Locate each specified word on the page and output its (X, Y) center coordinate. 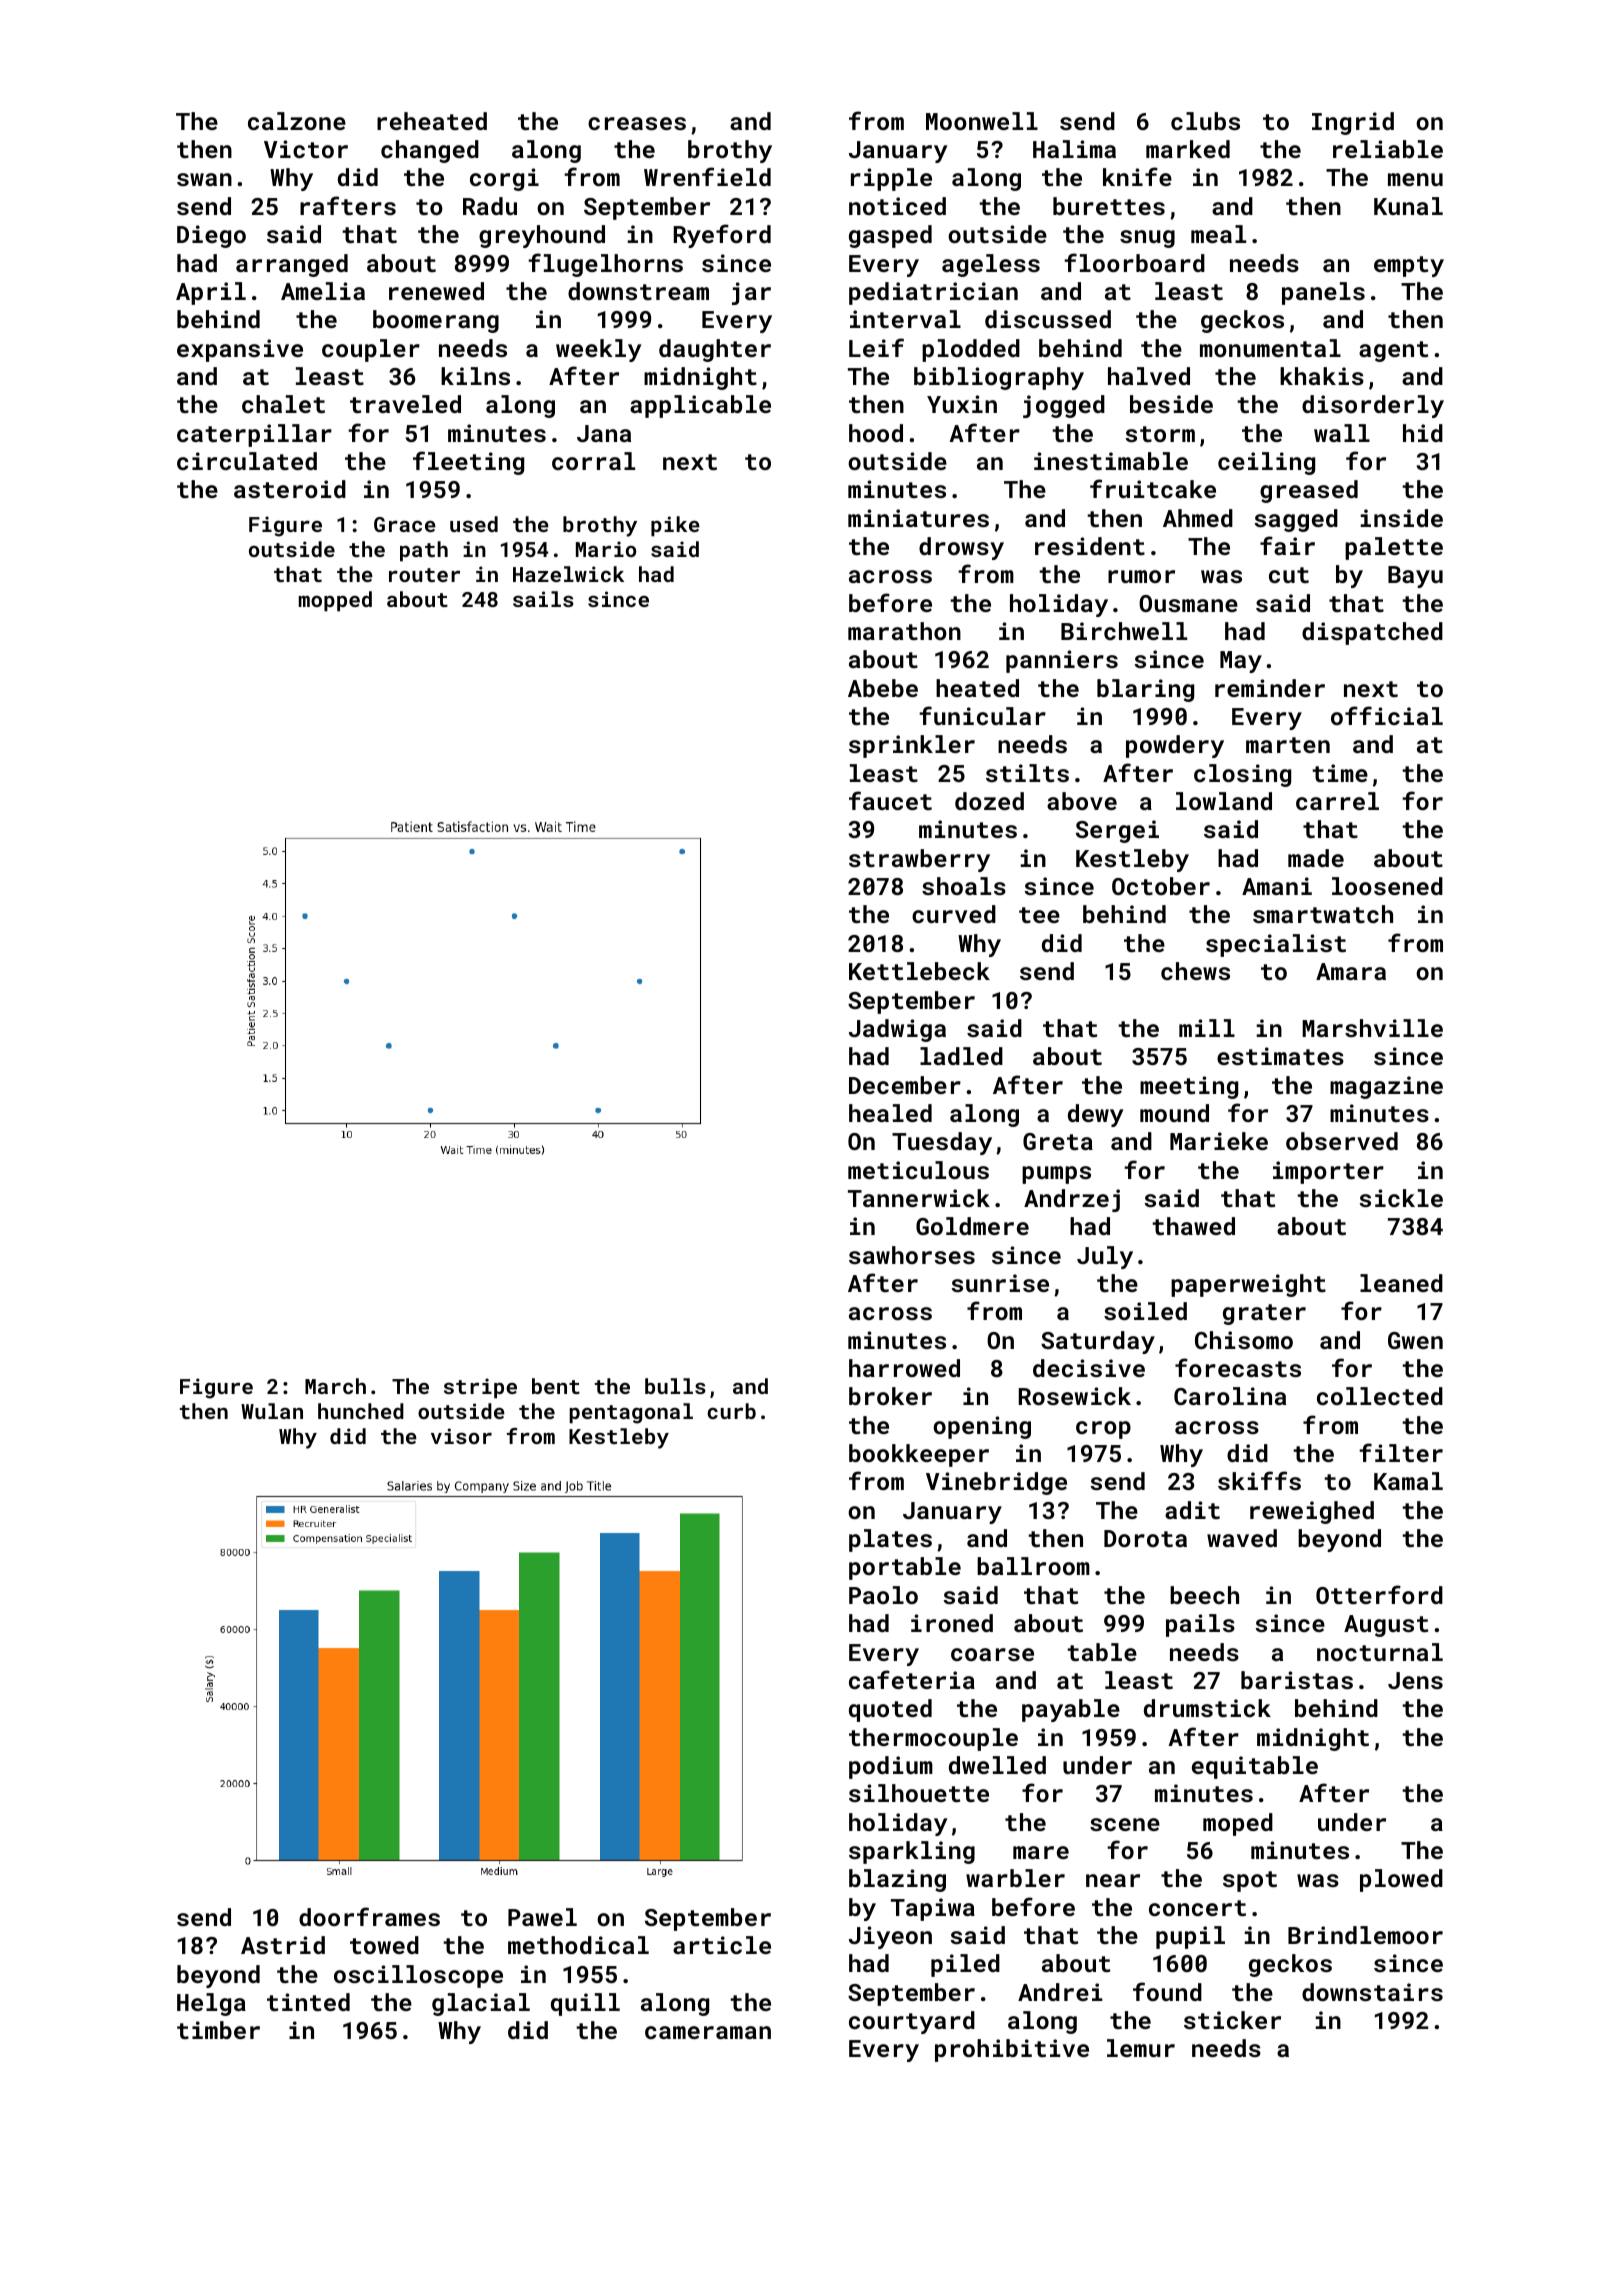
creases (637, 123)
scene (1125, 1824)
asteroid (290, 489)
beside (1171, 404)
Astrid (283, 1945)
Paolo (883, 1595)
